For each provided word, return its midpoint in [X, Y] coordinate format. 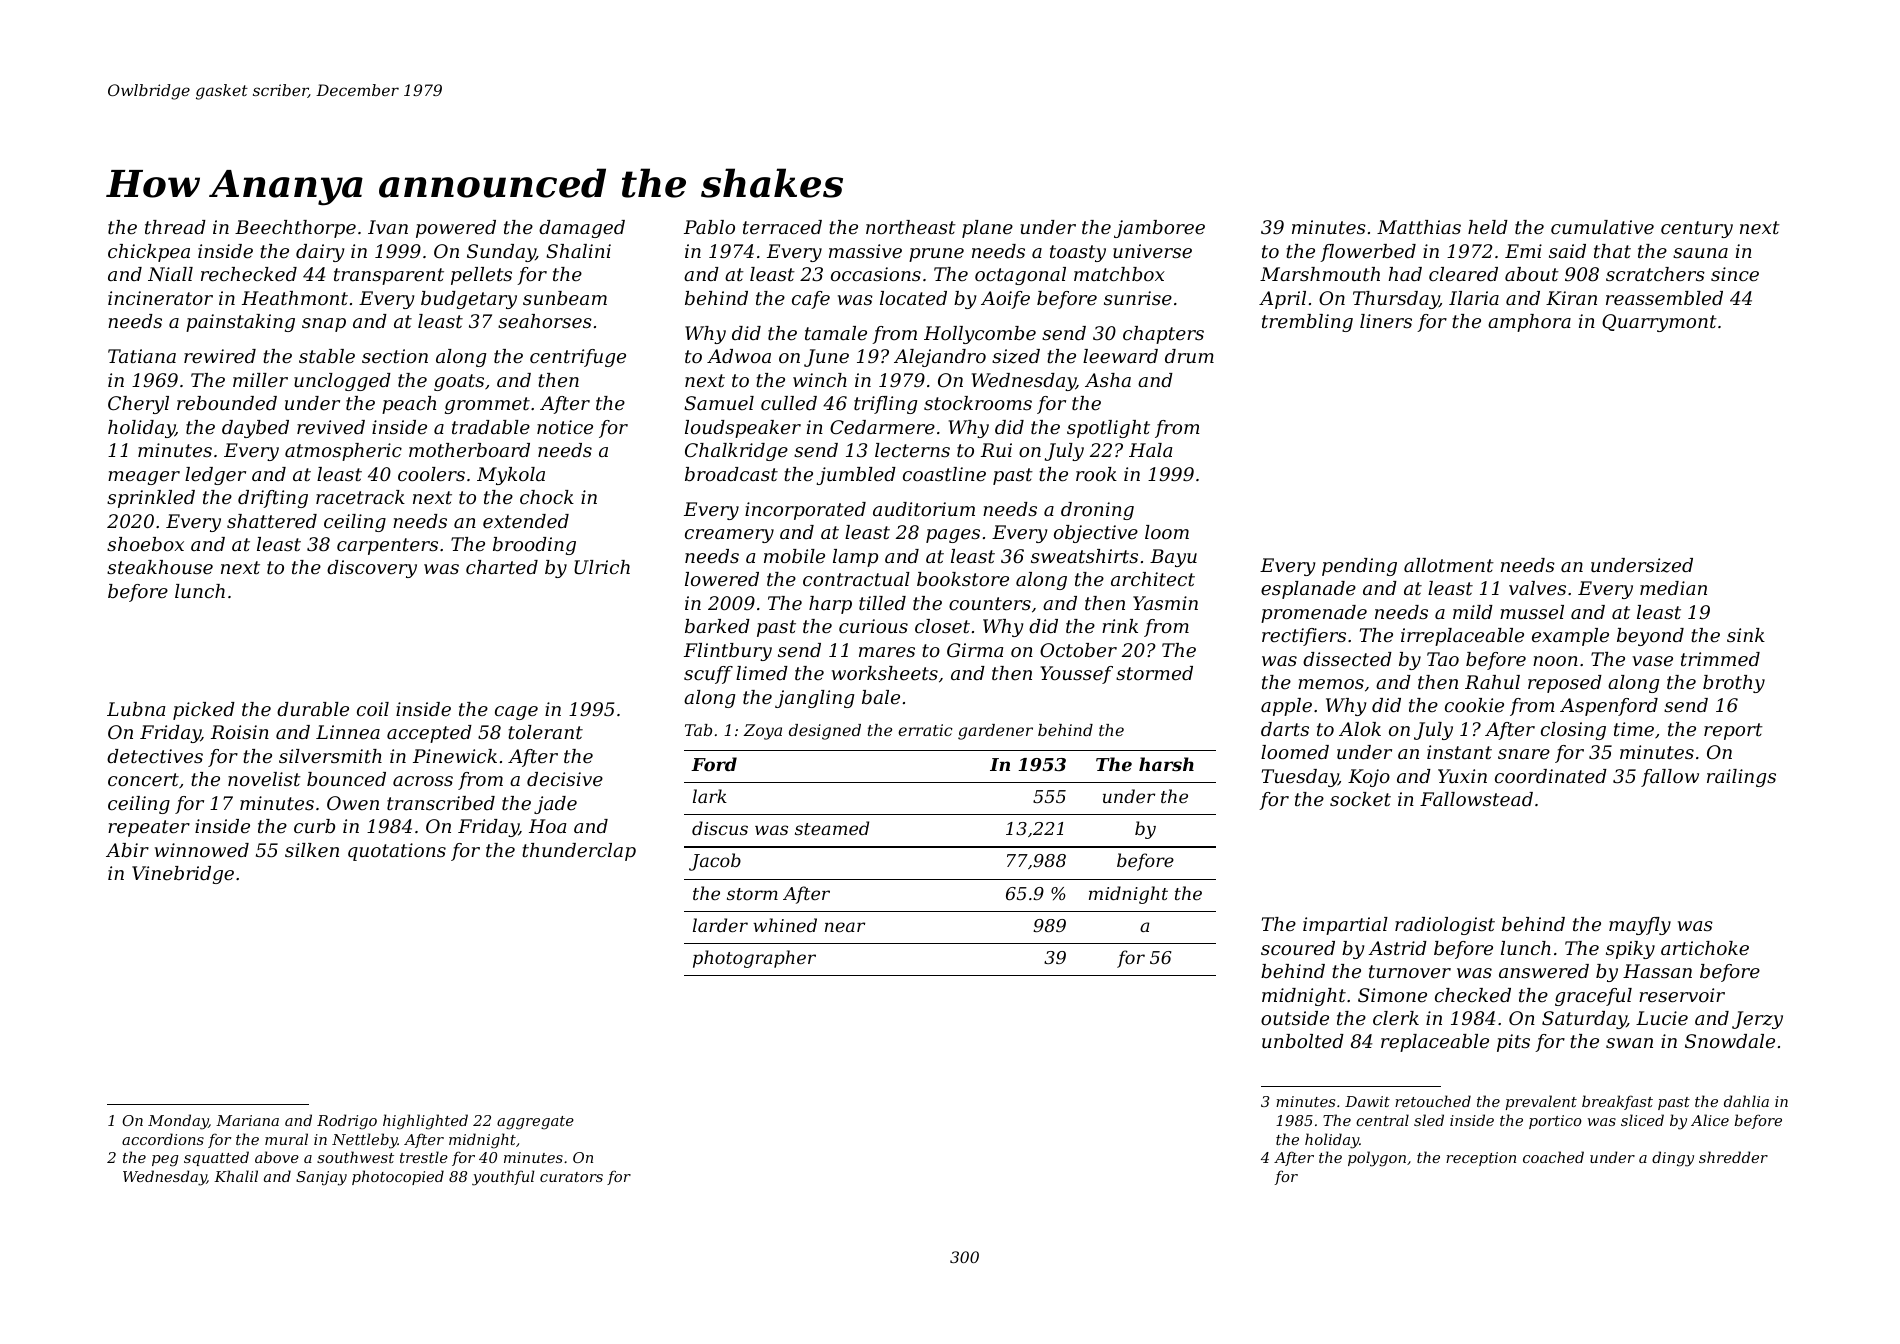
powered [456, 229]
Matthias [1419, 227]
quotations [397, 852]
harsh [1166, 764]
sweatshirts [1084, 556]
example [1570, 637]
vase [1652, 661]
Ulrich [602, 567]
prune [936, 255]
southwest [355, 1157]
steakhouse [160, 567]
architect [1153, 579]
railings [1741, 778]
